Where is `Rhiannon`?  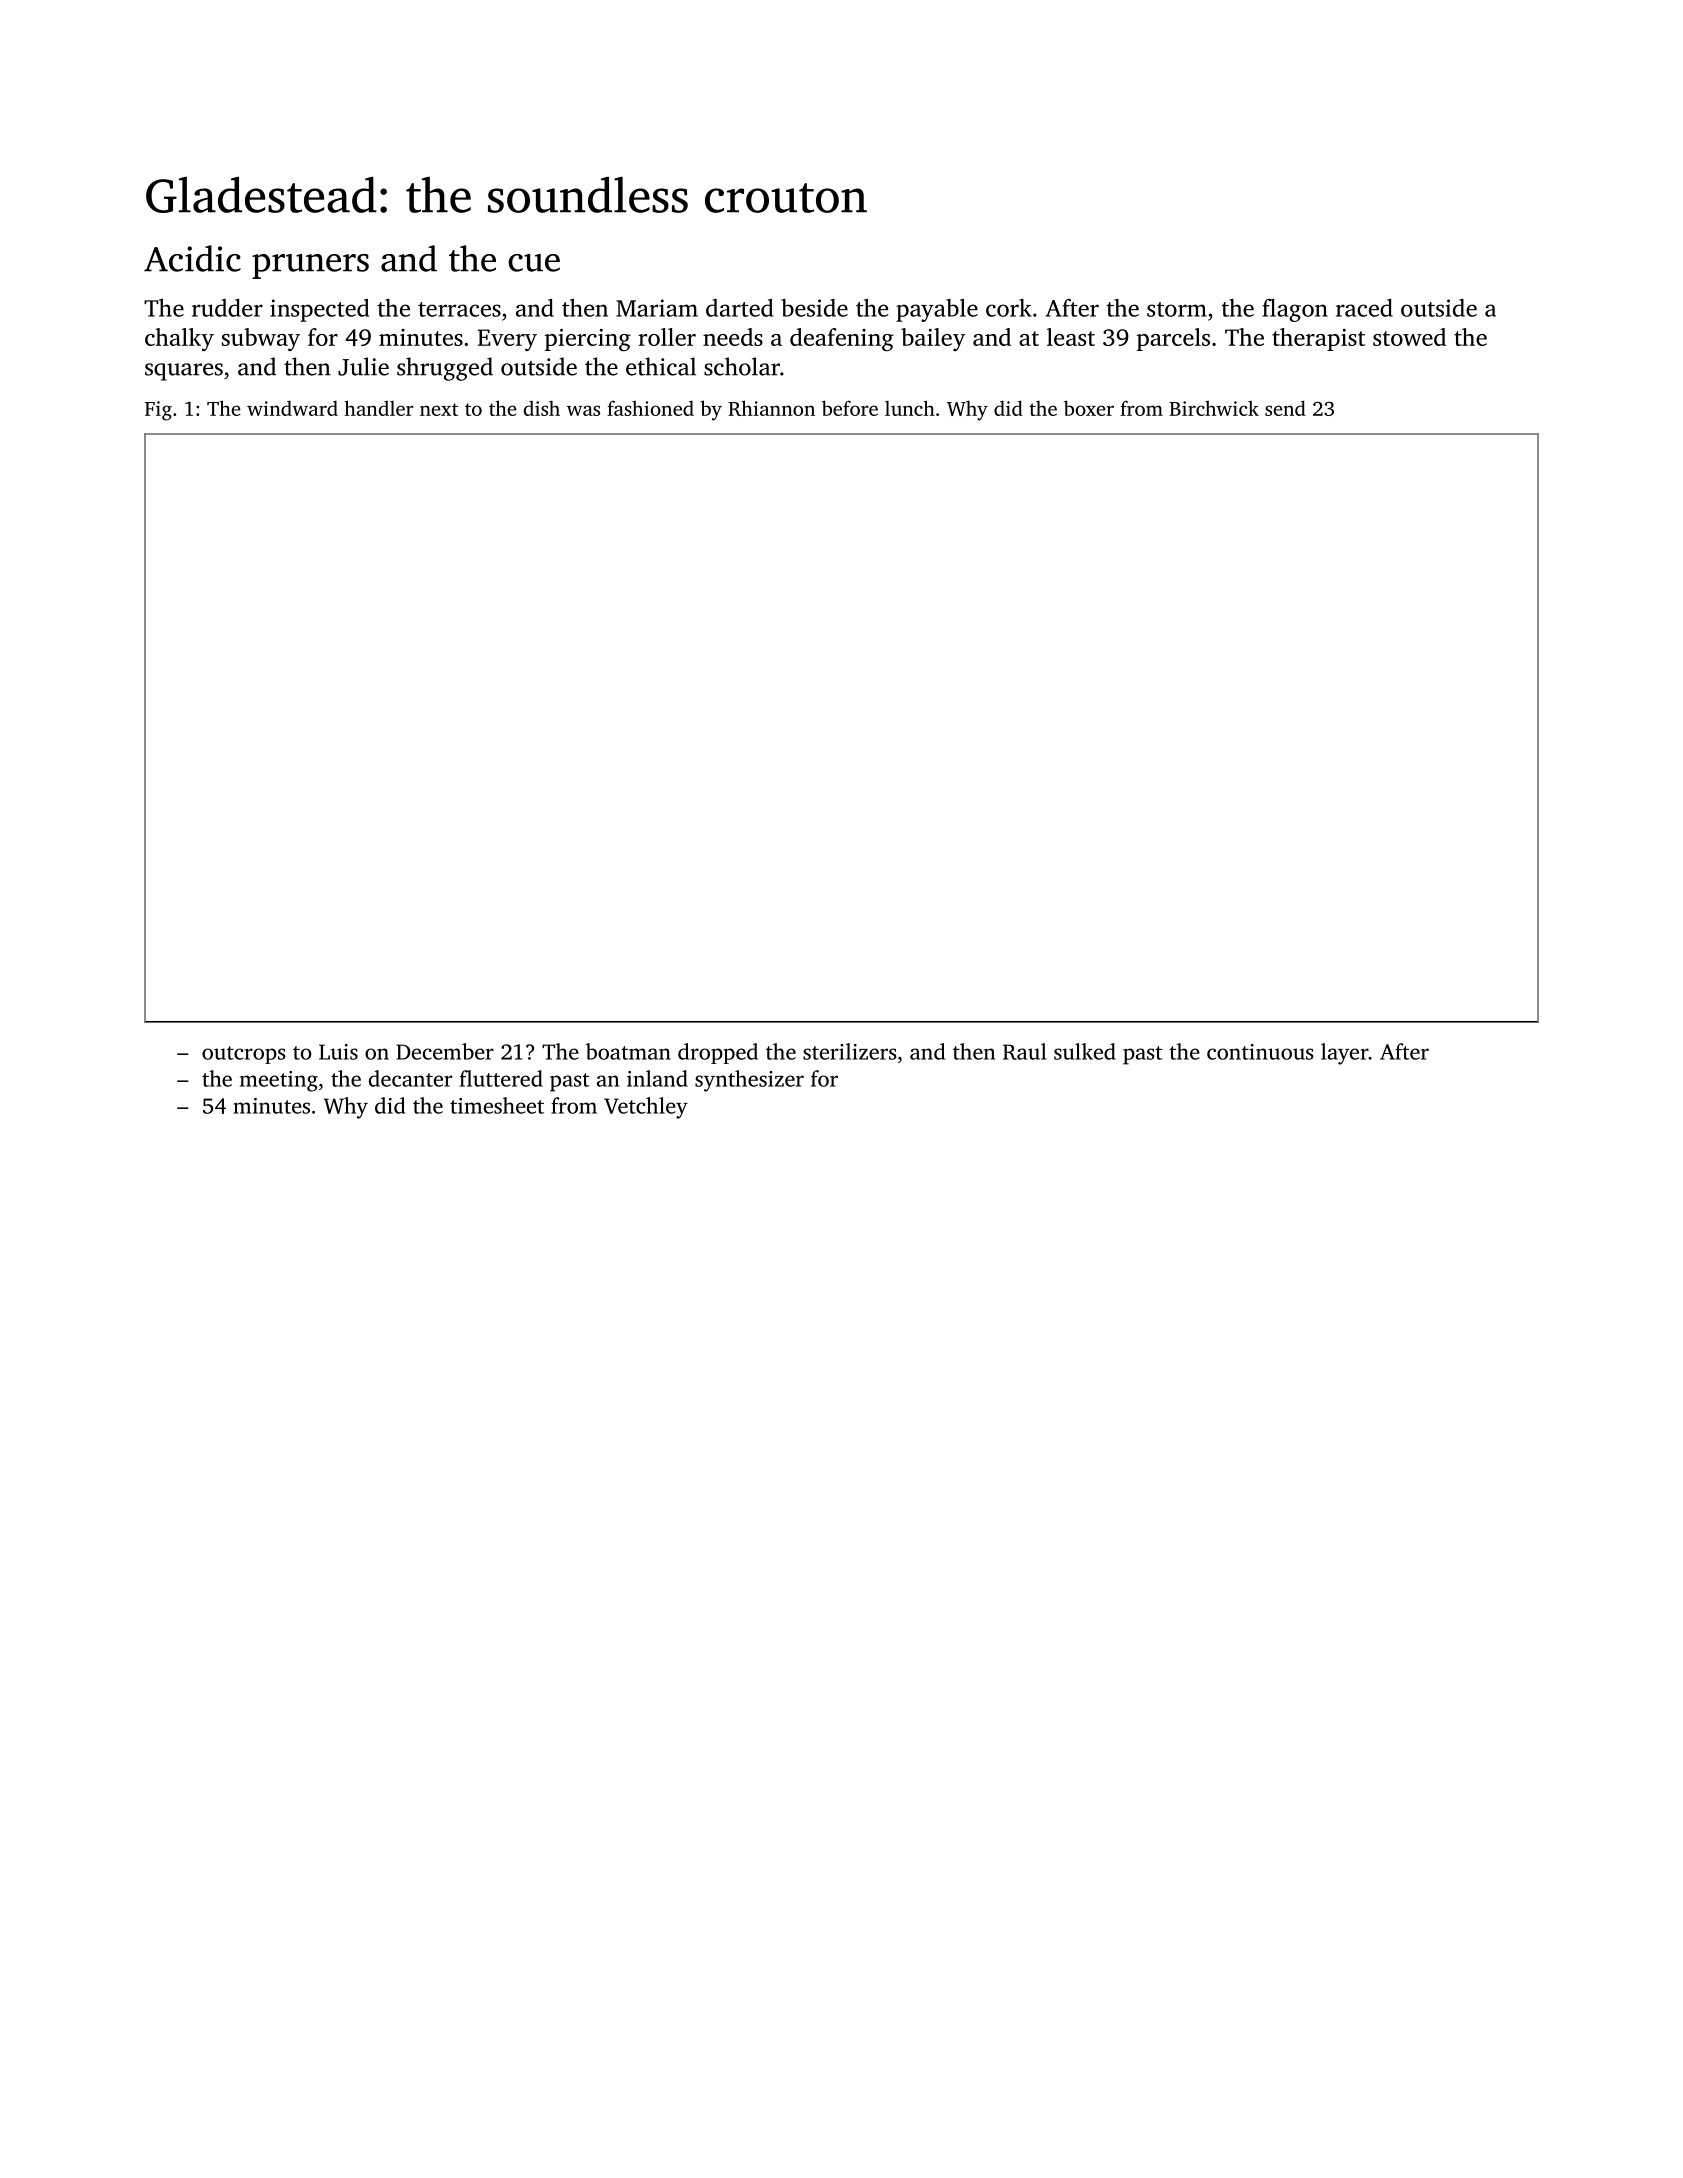
Rhiannon is located at coordinates (771, 408).
